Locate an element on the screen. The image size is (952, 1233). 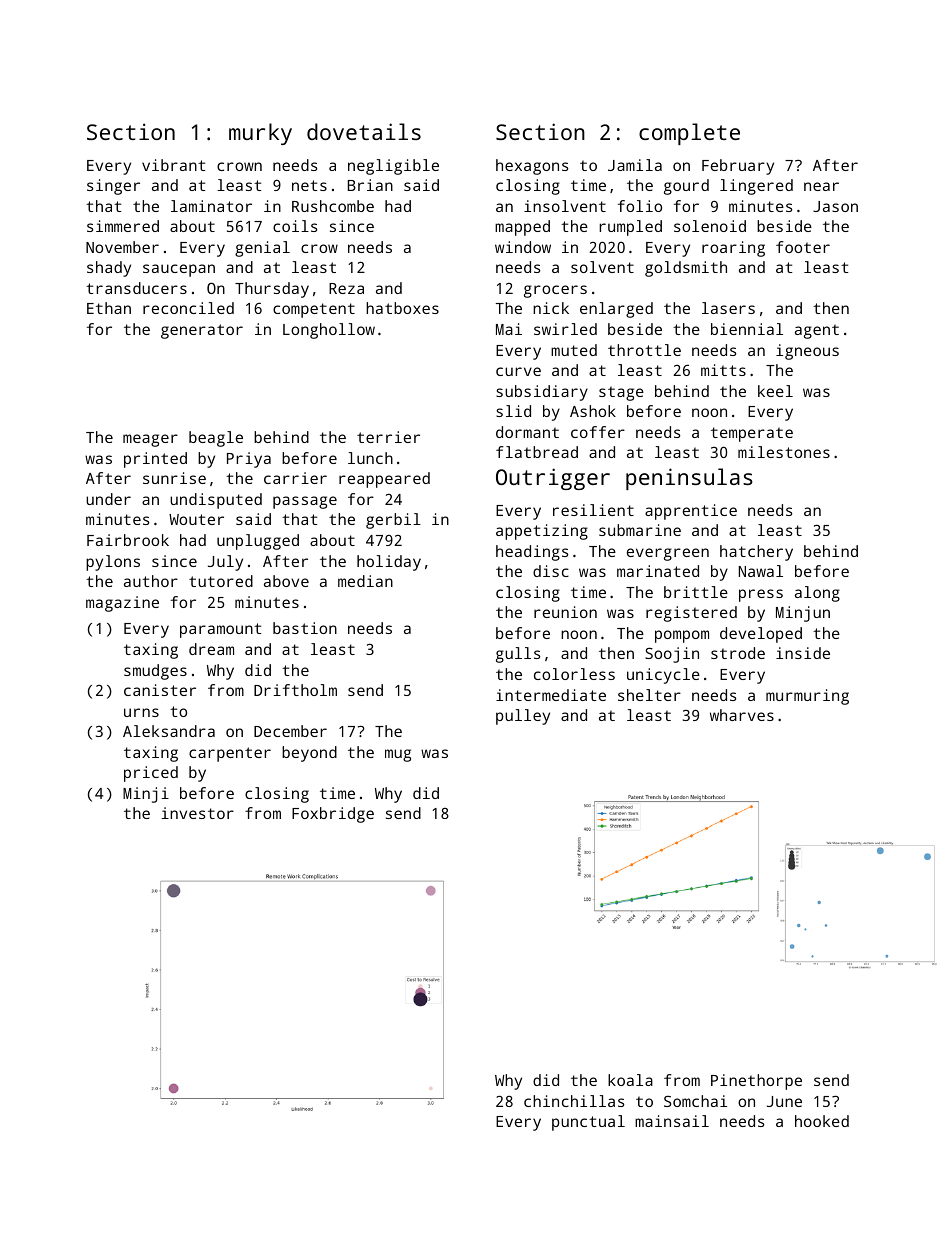
murmuring is located at coordinates (807, 697).
